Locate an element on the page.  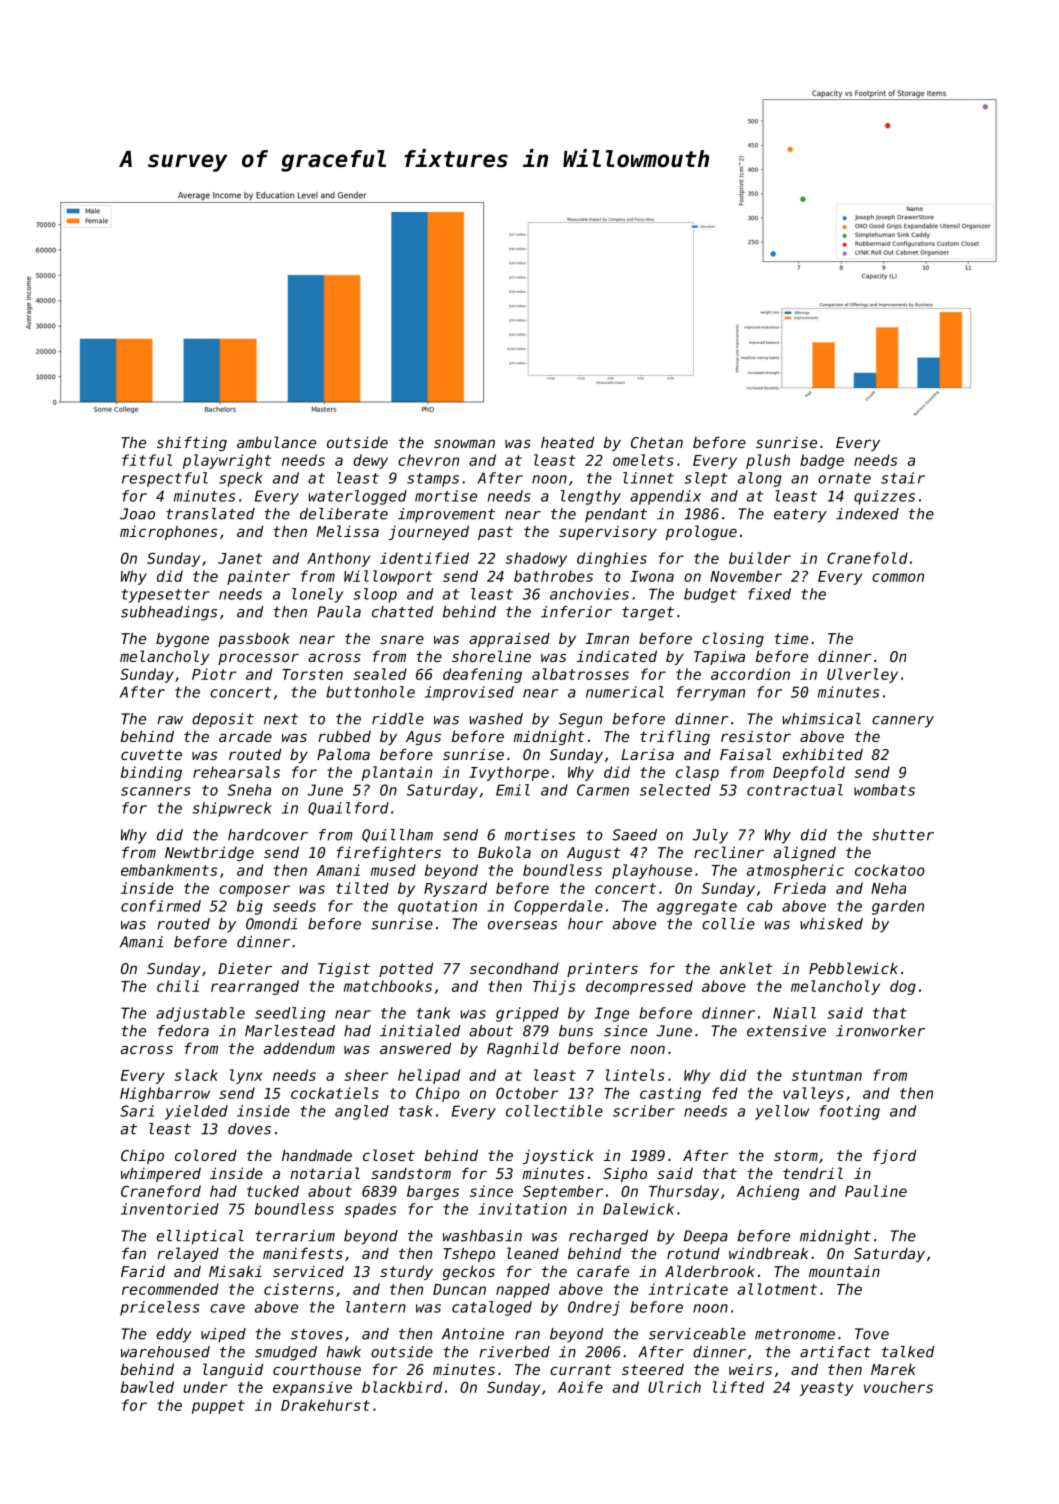
chili is located at coordinates (178, 986).
